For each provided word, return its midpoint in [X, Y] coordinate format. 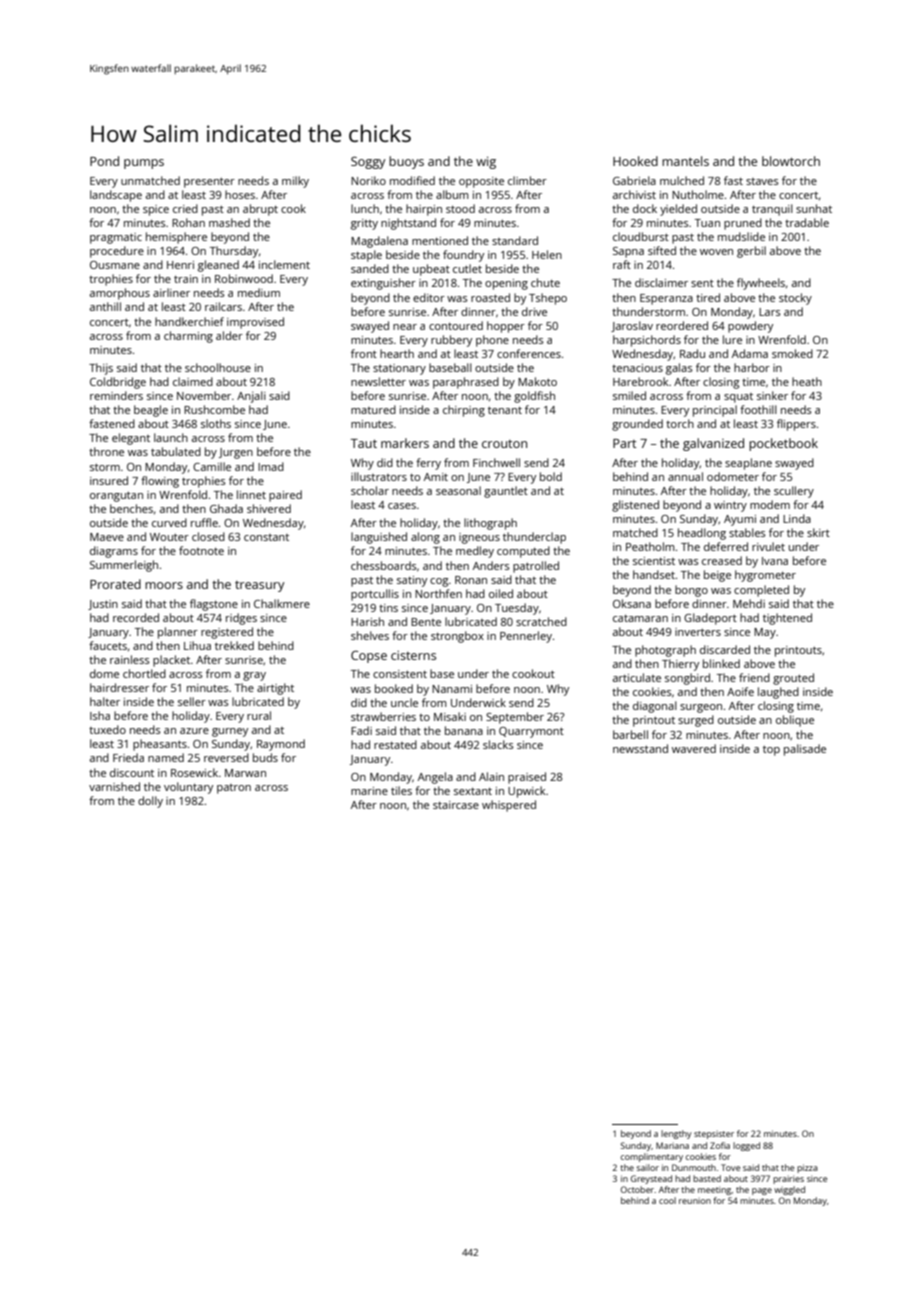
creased [722, 560]
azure [194, 731]
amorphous [120, 294]
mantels [685, 161]
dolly [150, 802]
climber [527, 180]
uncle [404, 702]
